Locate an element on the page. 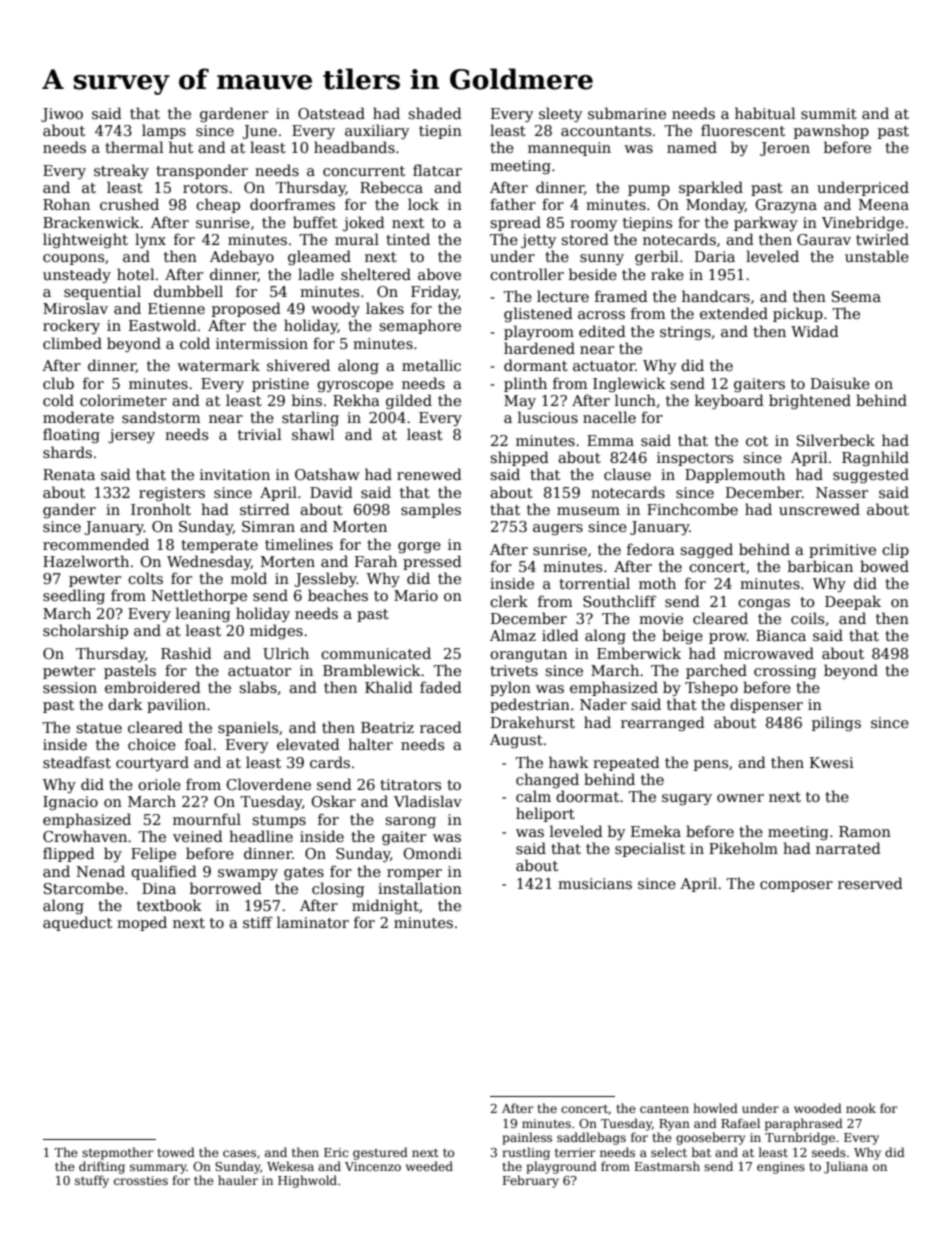  Juliana is located at coordinates (846, 1167).
